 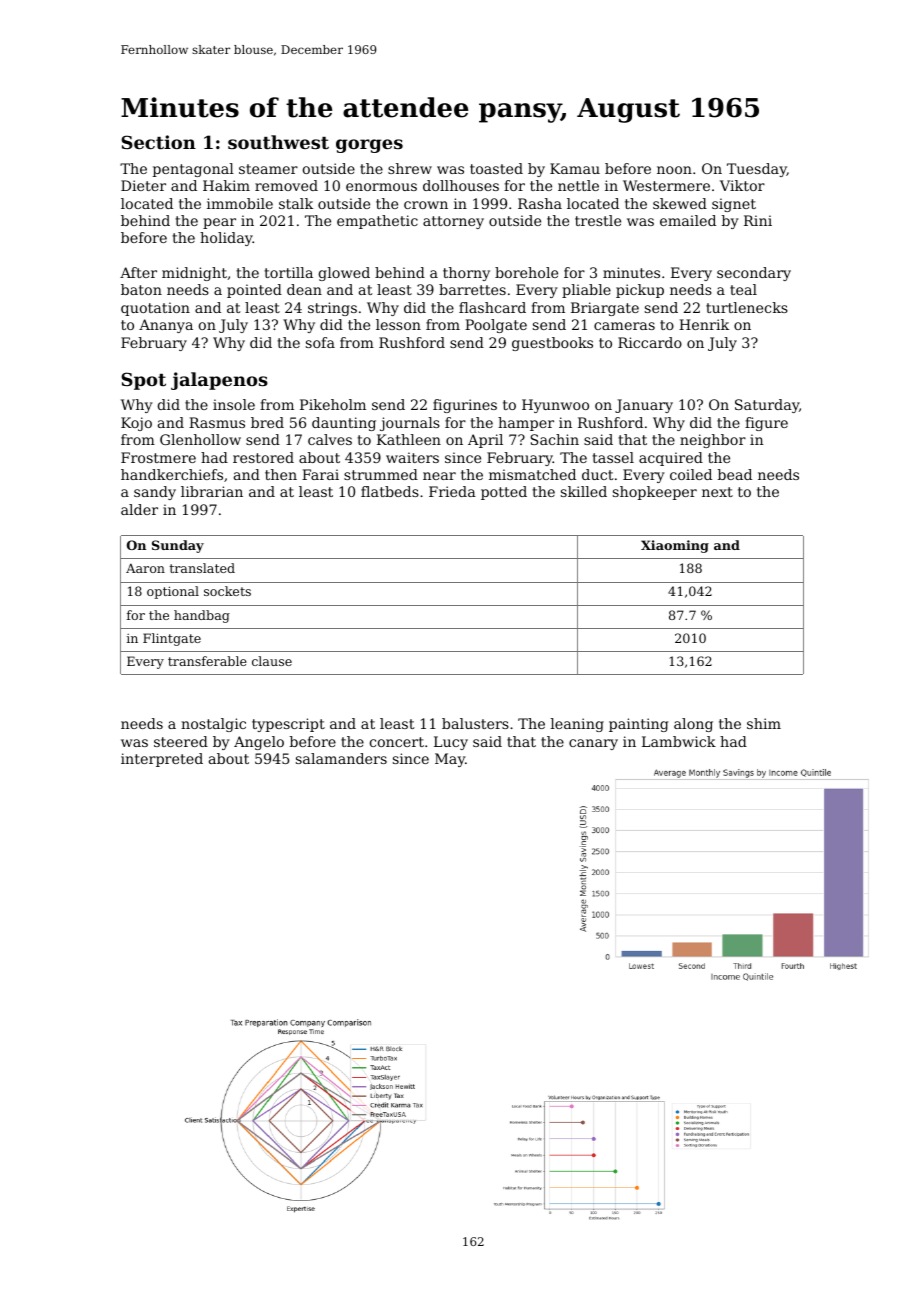 I want to click on glowed, so click(x=344, y=274).
